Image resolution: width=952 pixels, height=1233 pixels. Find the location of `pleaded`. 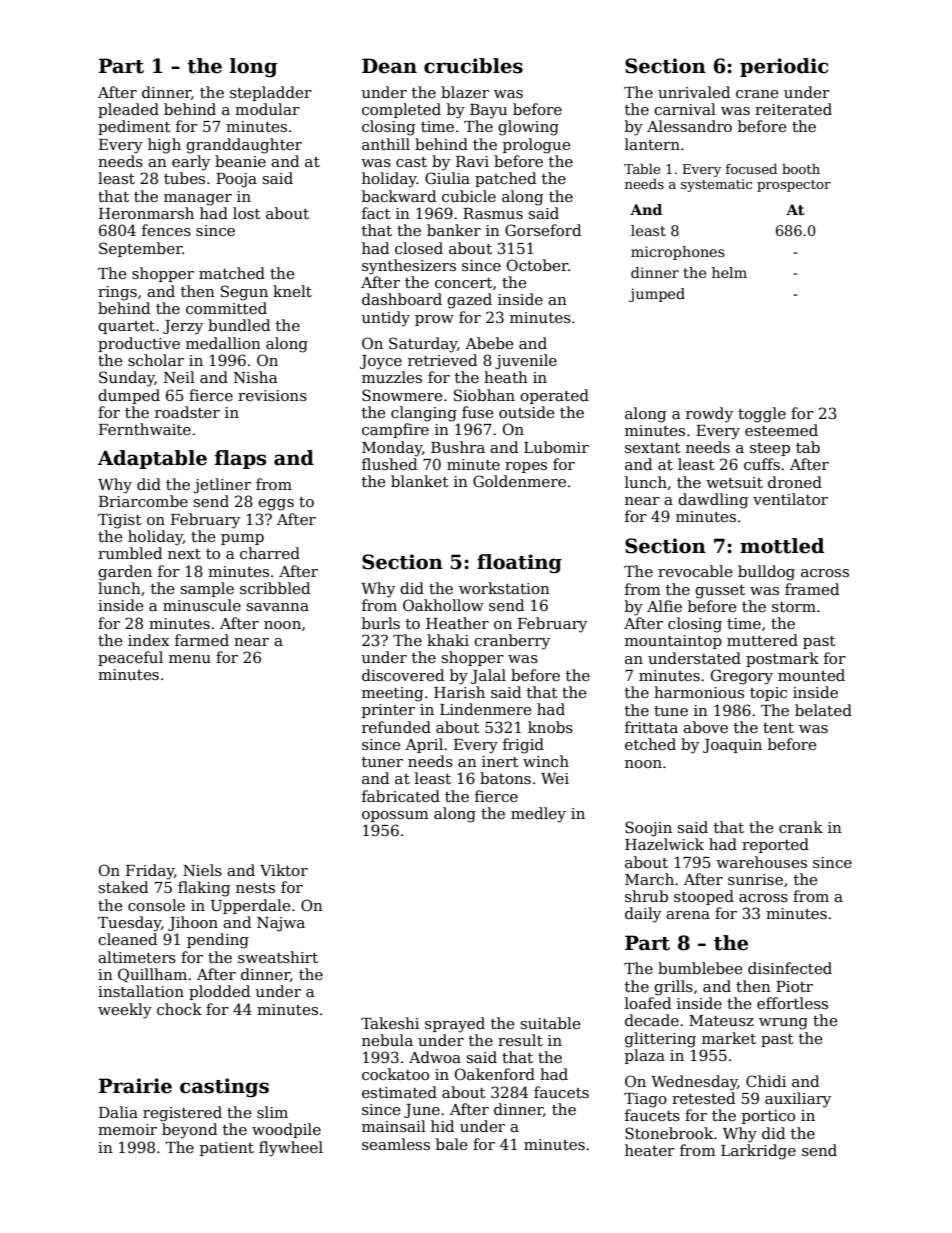

pleaded is located at coordinates (128, 110).
